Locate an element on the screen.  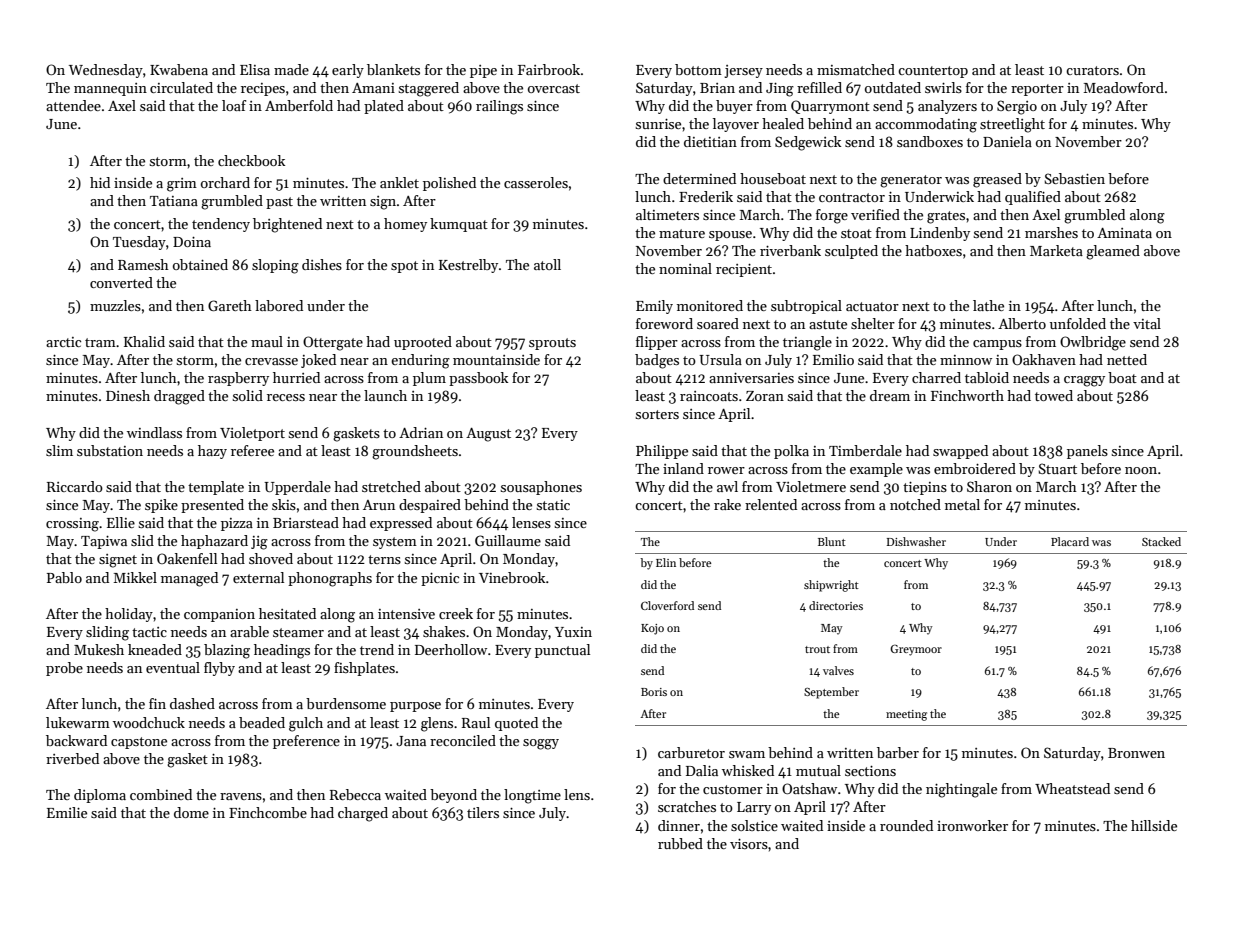
hid is located at coordinates (100, 182).
